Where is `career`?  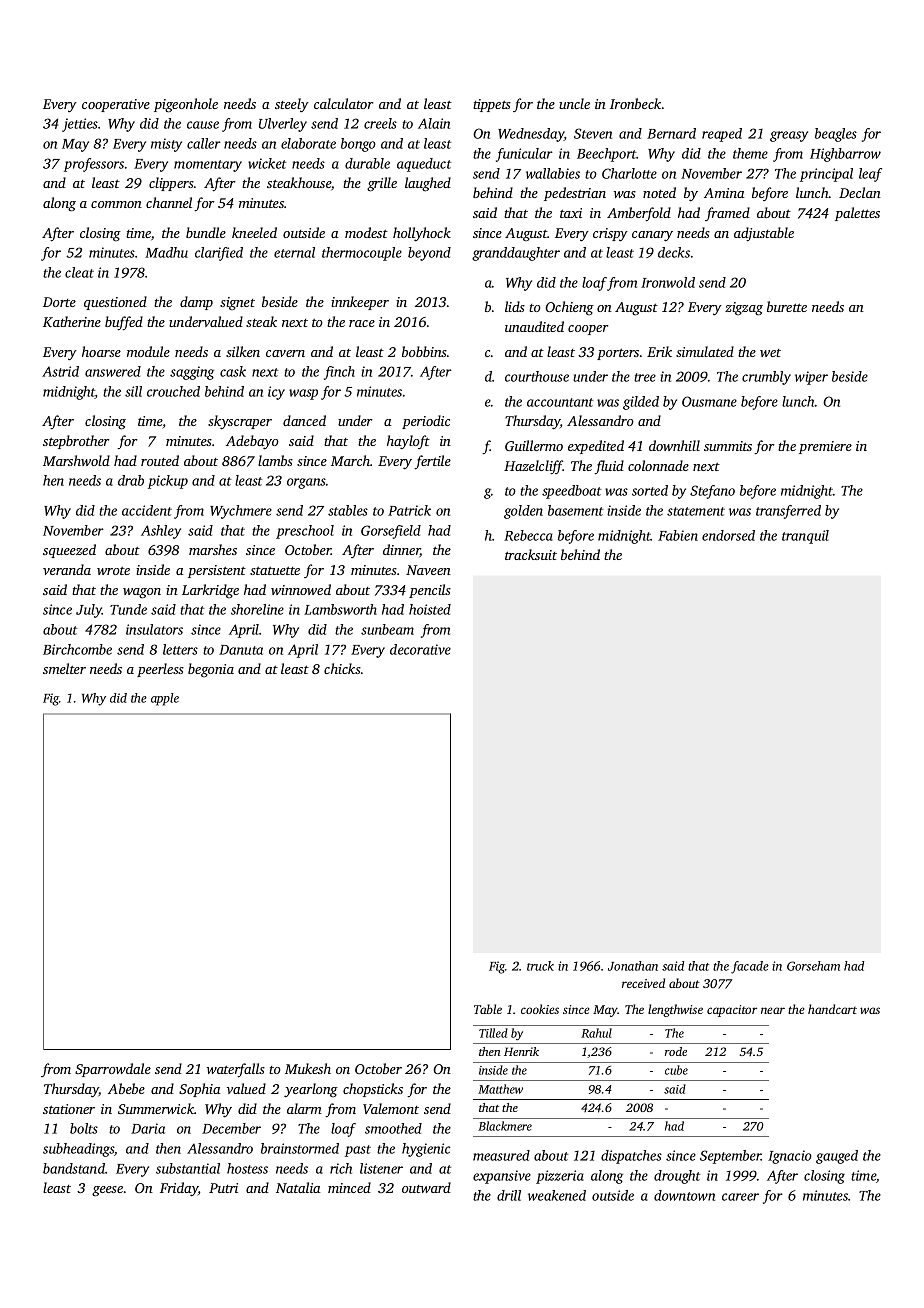
career is located at coordinates (740, 1197).
